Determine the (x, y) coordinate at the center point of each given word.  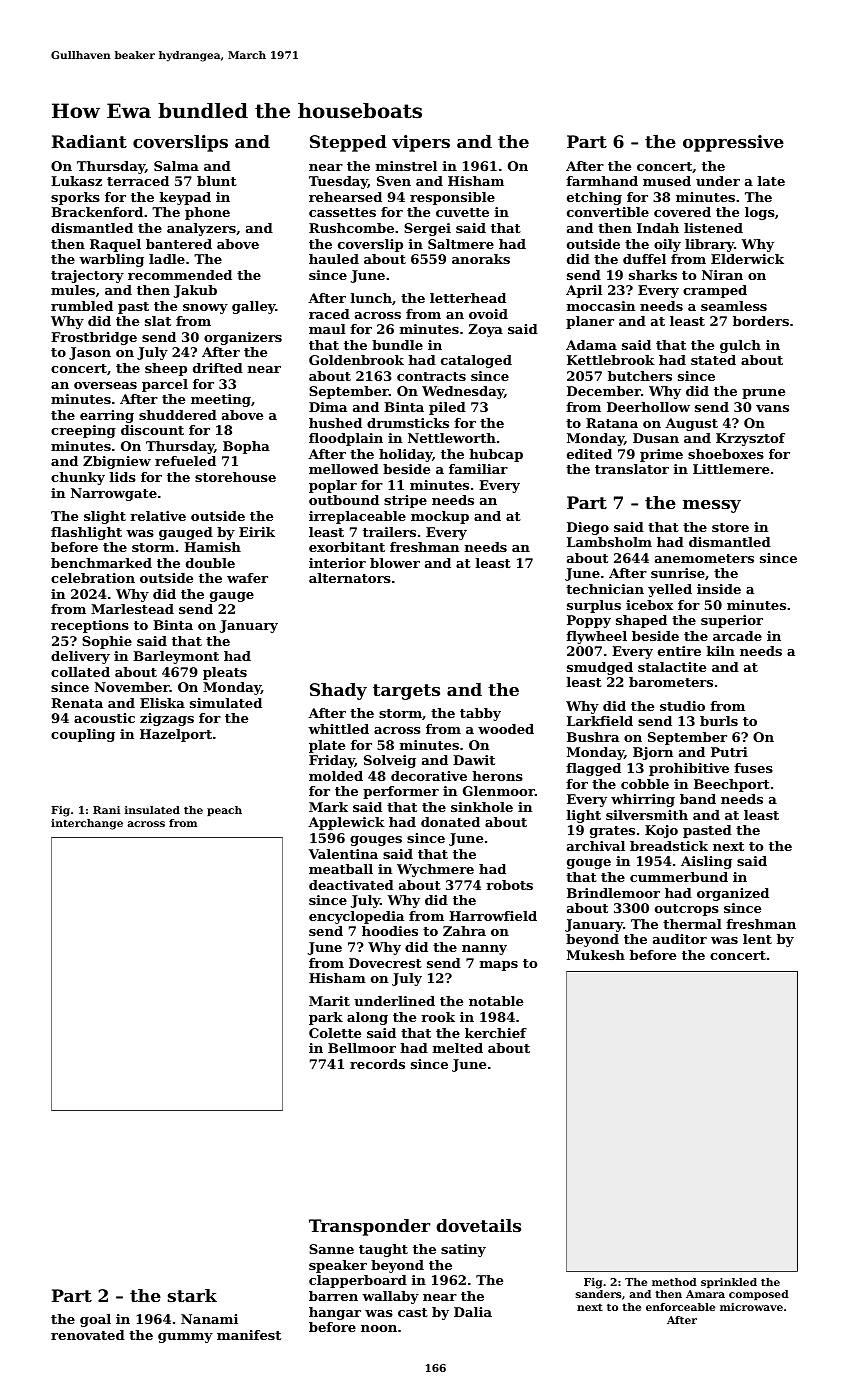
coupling (83, 735)
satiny (463, 1250)
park (326, 1018)
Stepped (348, 143)
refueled (185, 461)
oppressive (733, 143)
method (674, 1282)
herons (497, 776)
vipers (421, 143)
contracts (431, 376)
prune (763, 394)
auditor (680, 939)
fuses (753, 768)
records (377, 1064)
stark (192, 1295)
